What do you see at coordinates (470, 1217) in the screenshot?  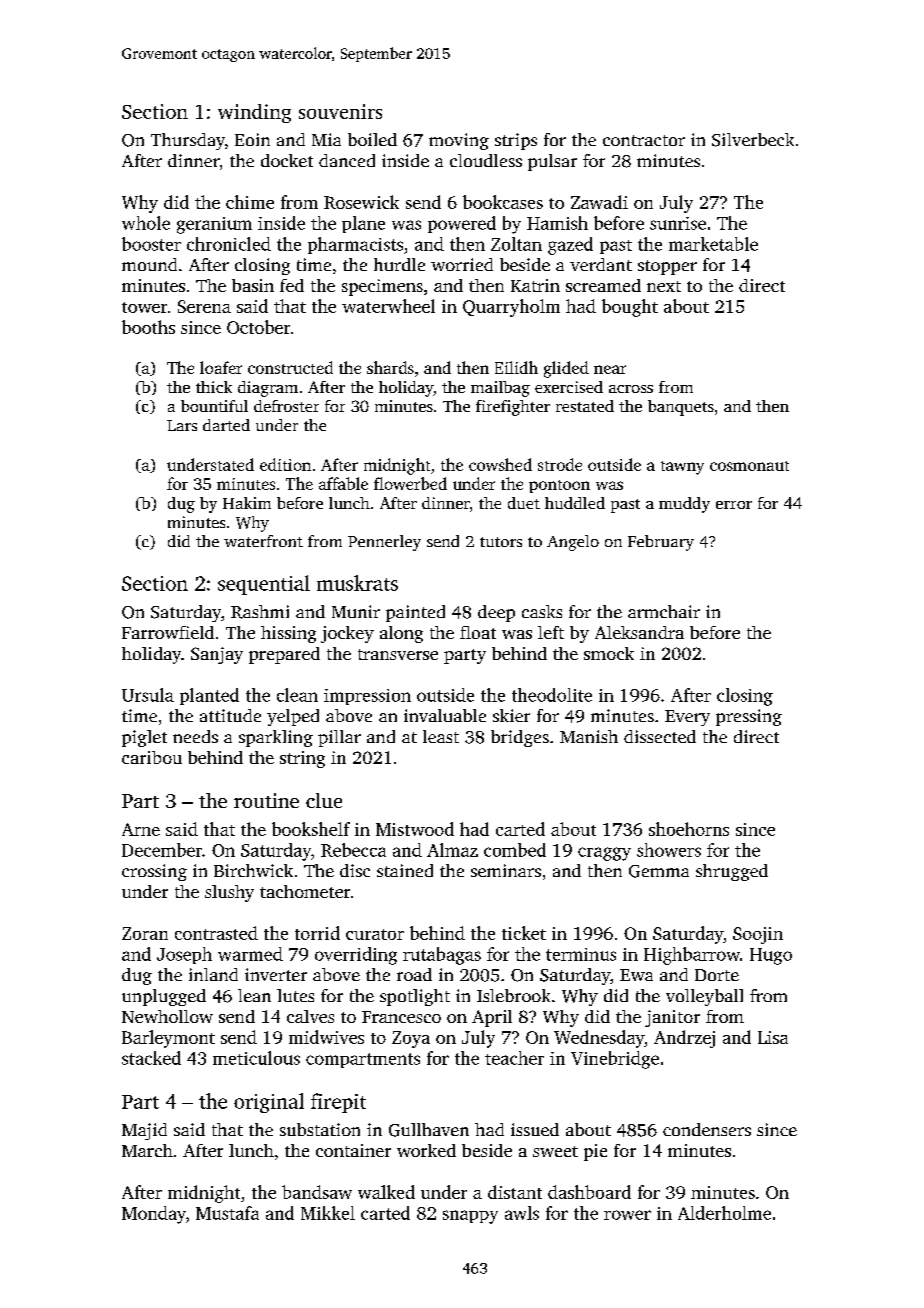 I see `snappy` at bounding box center [470, 1217].
